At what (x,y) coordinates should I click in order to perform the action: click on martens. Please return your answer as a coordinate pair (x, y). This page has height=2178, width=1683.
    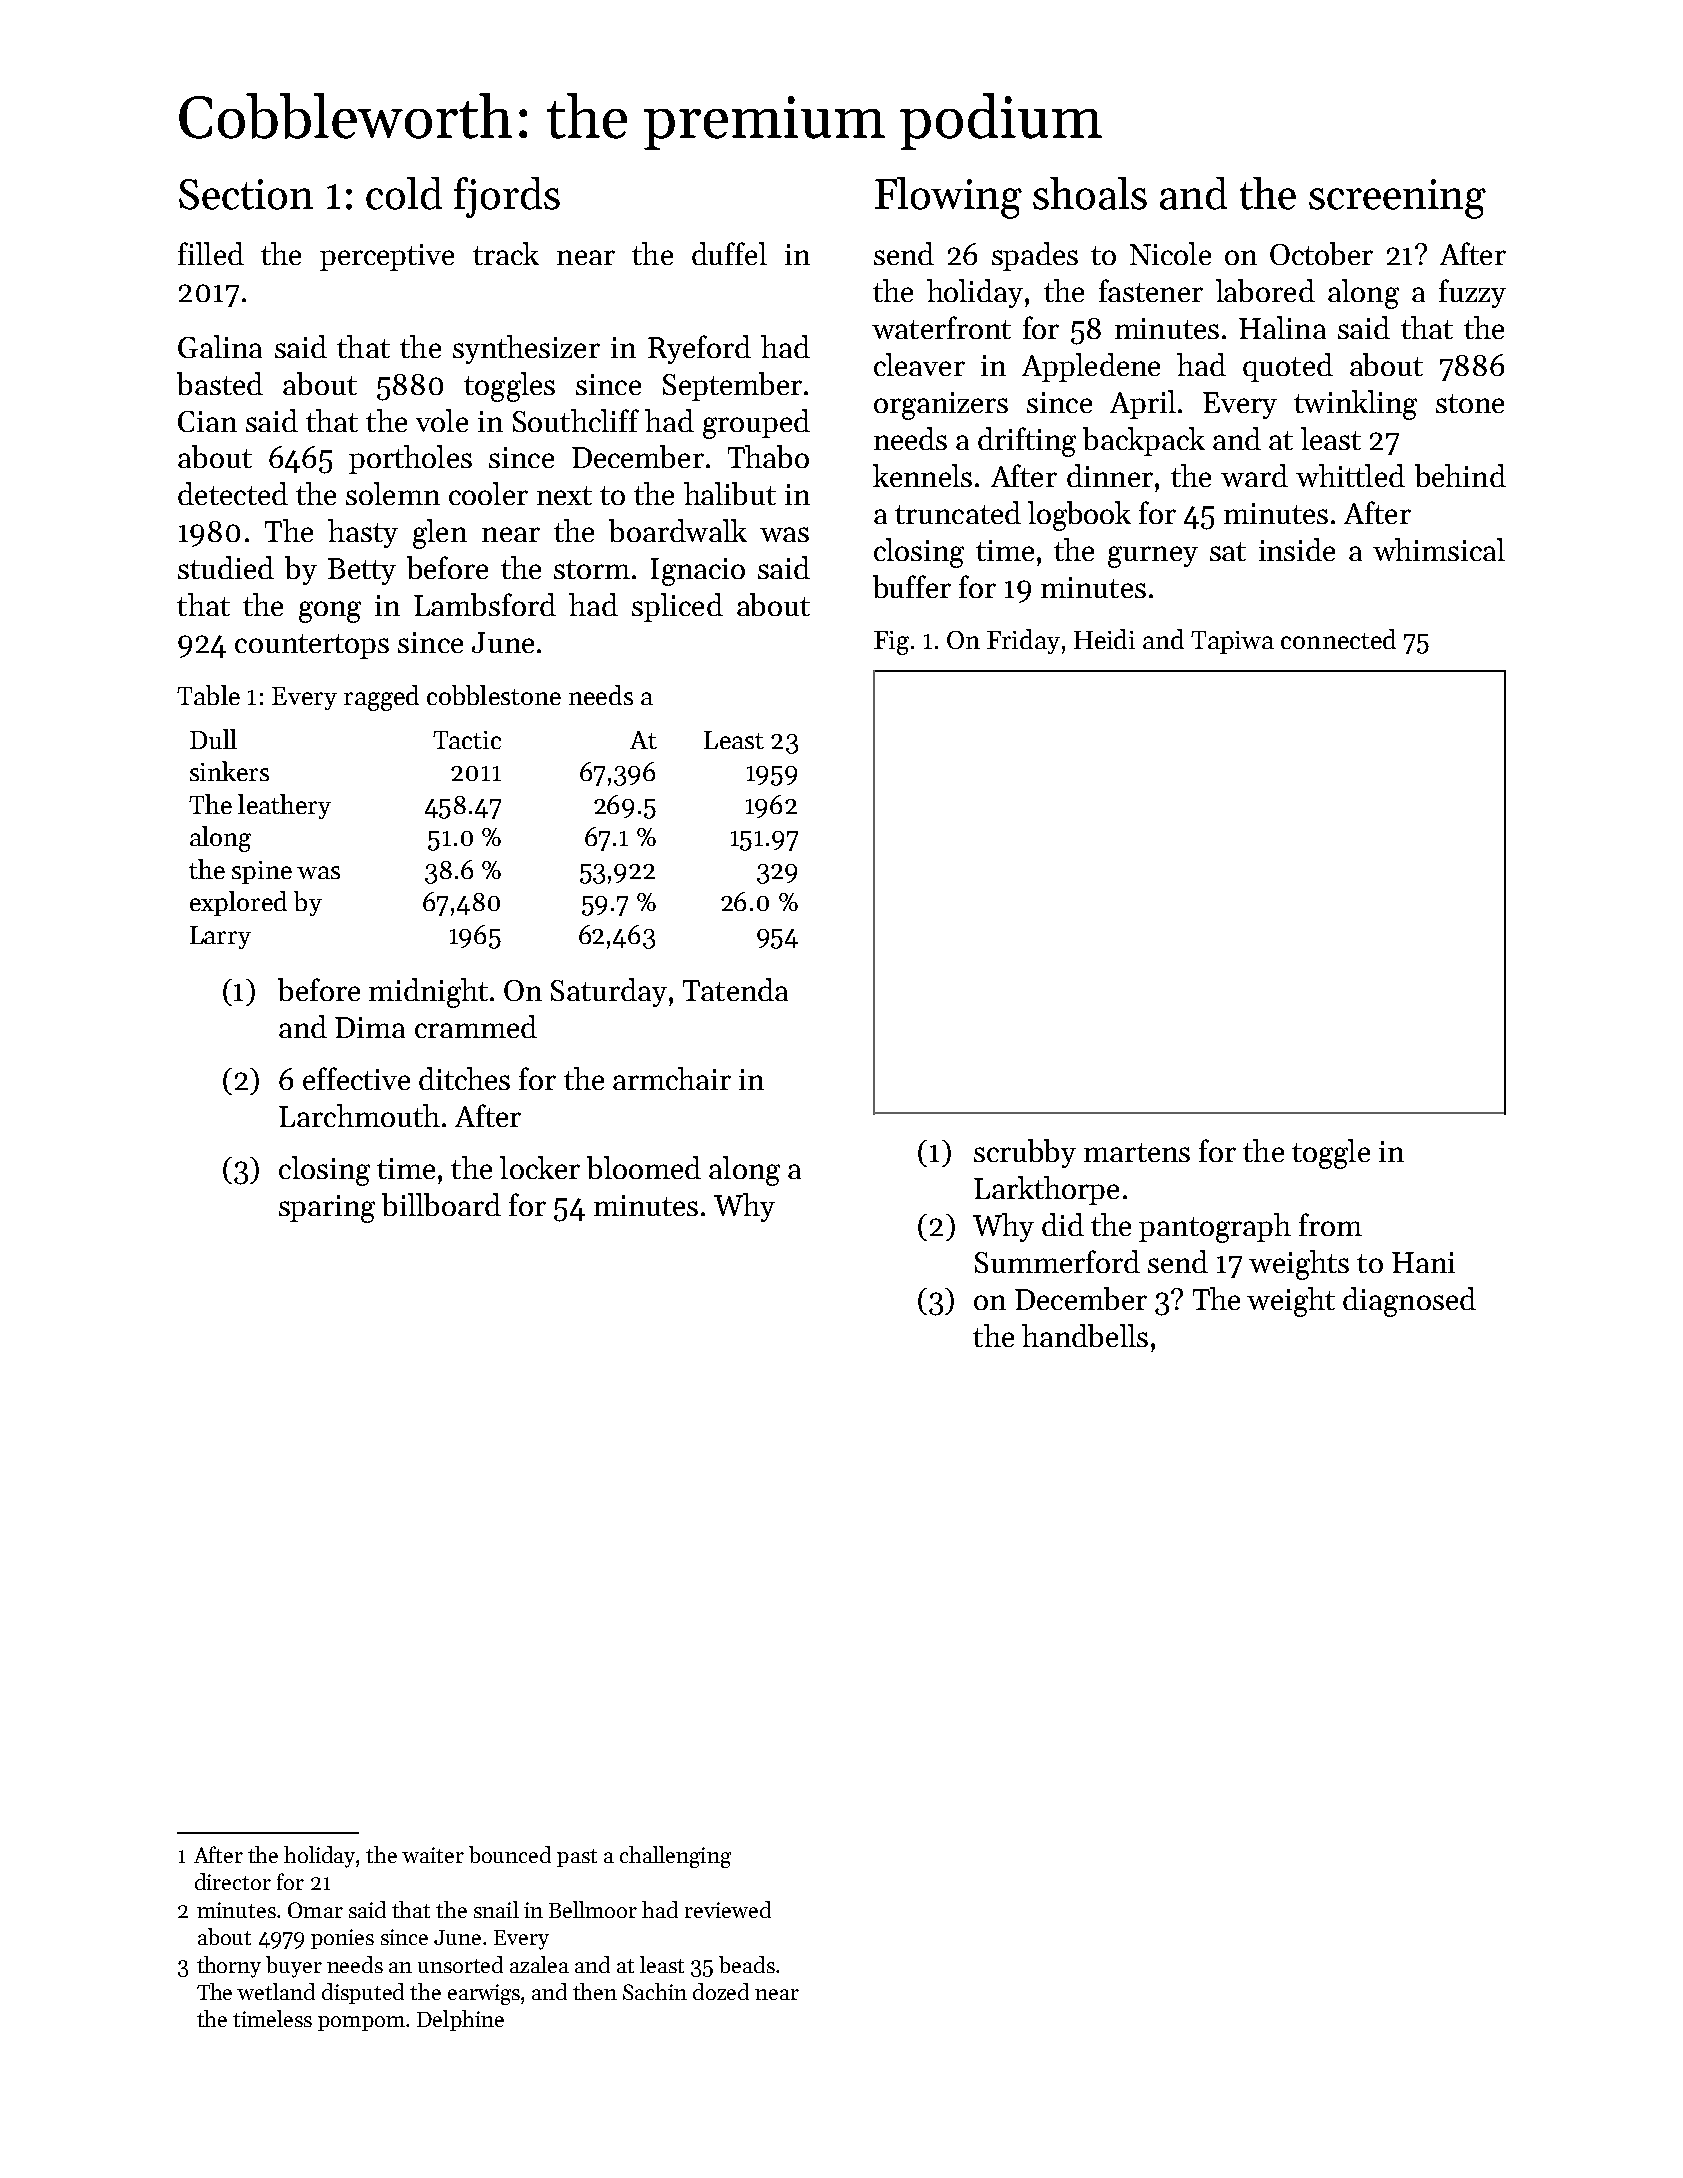
    Looking at the image, I should click on (1137, 1152).
